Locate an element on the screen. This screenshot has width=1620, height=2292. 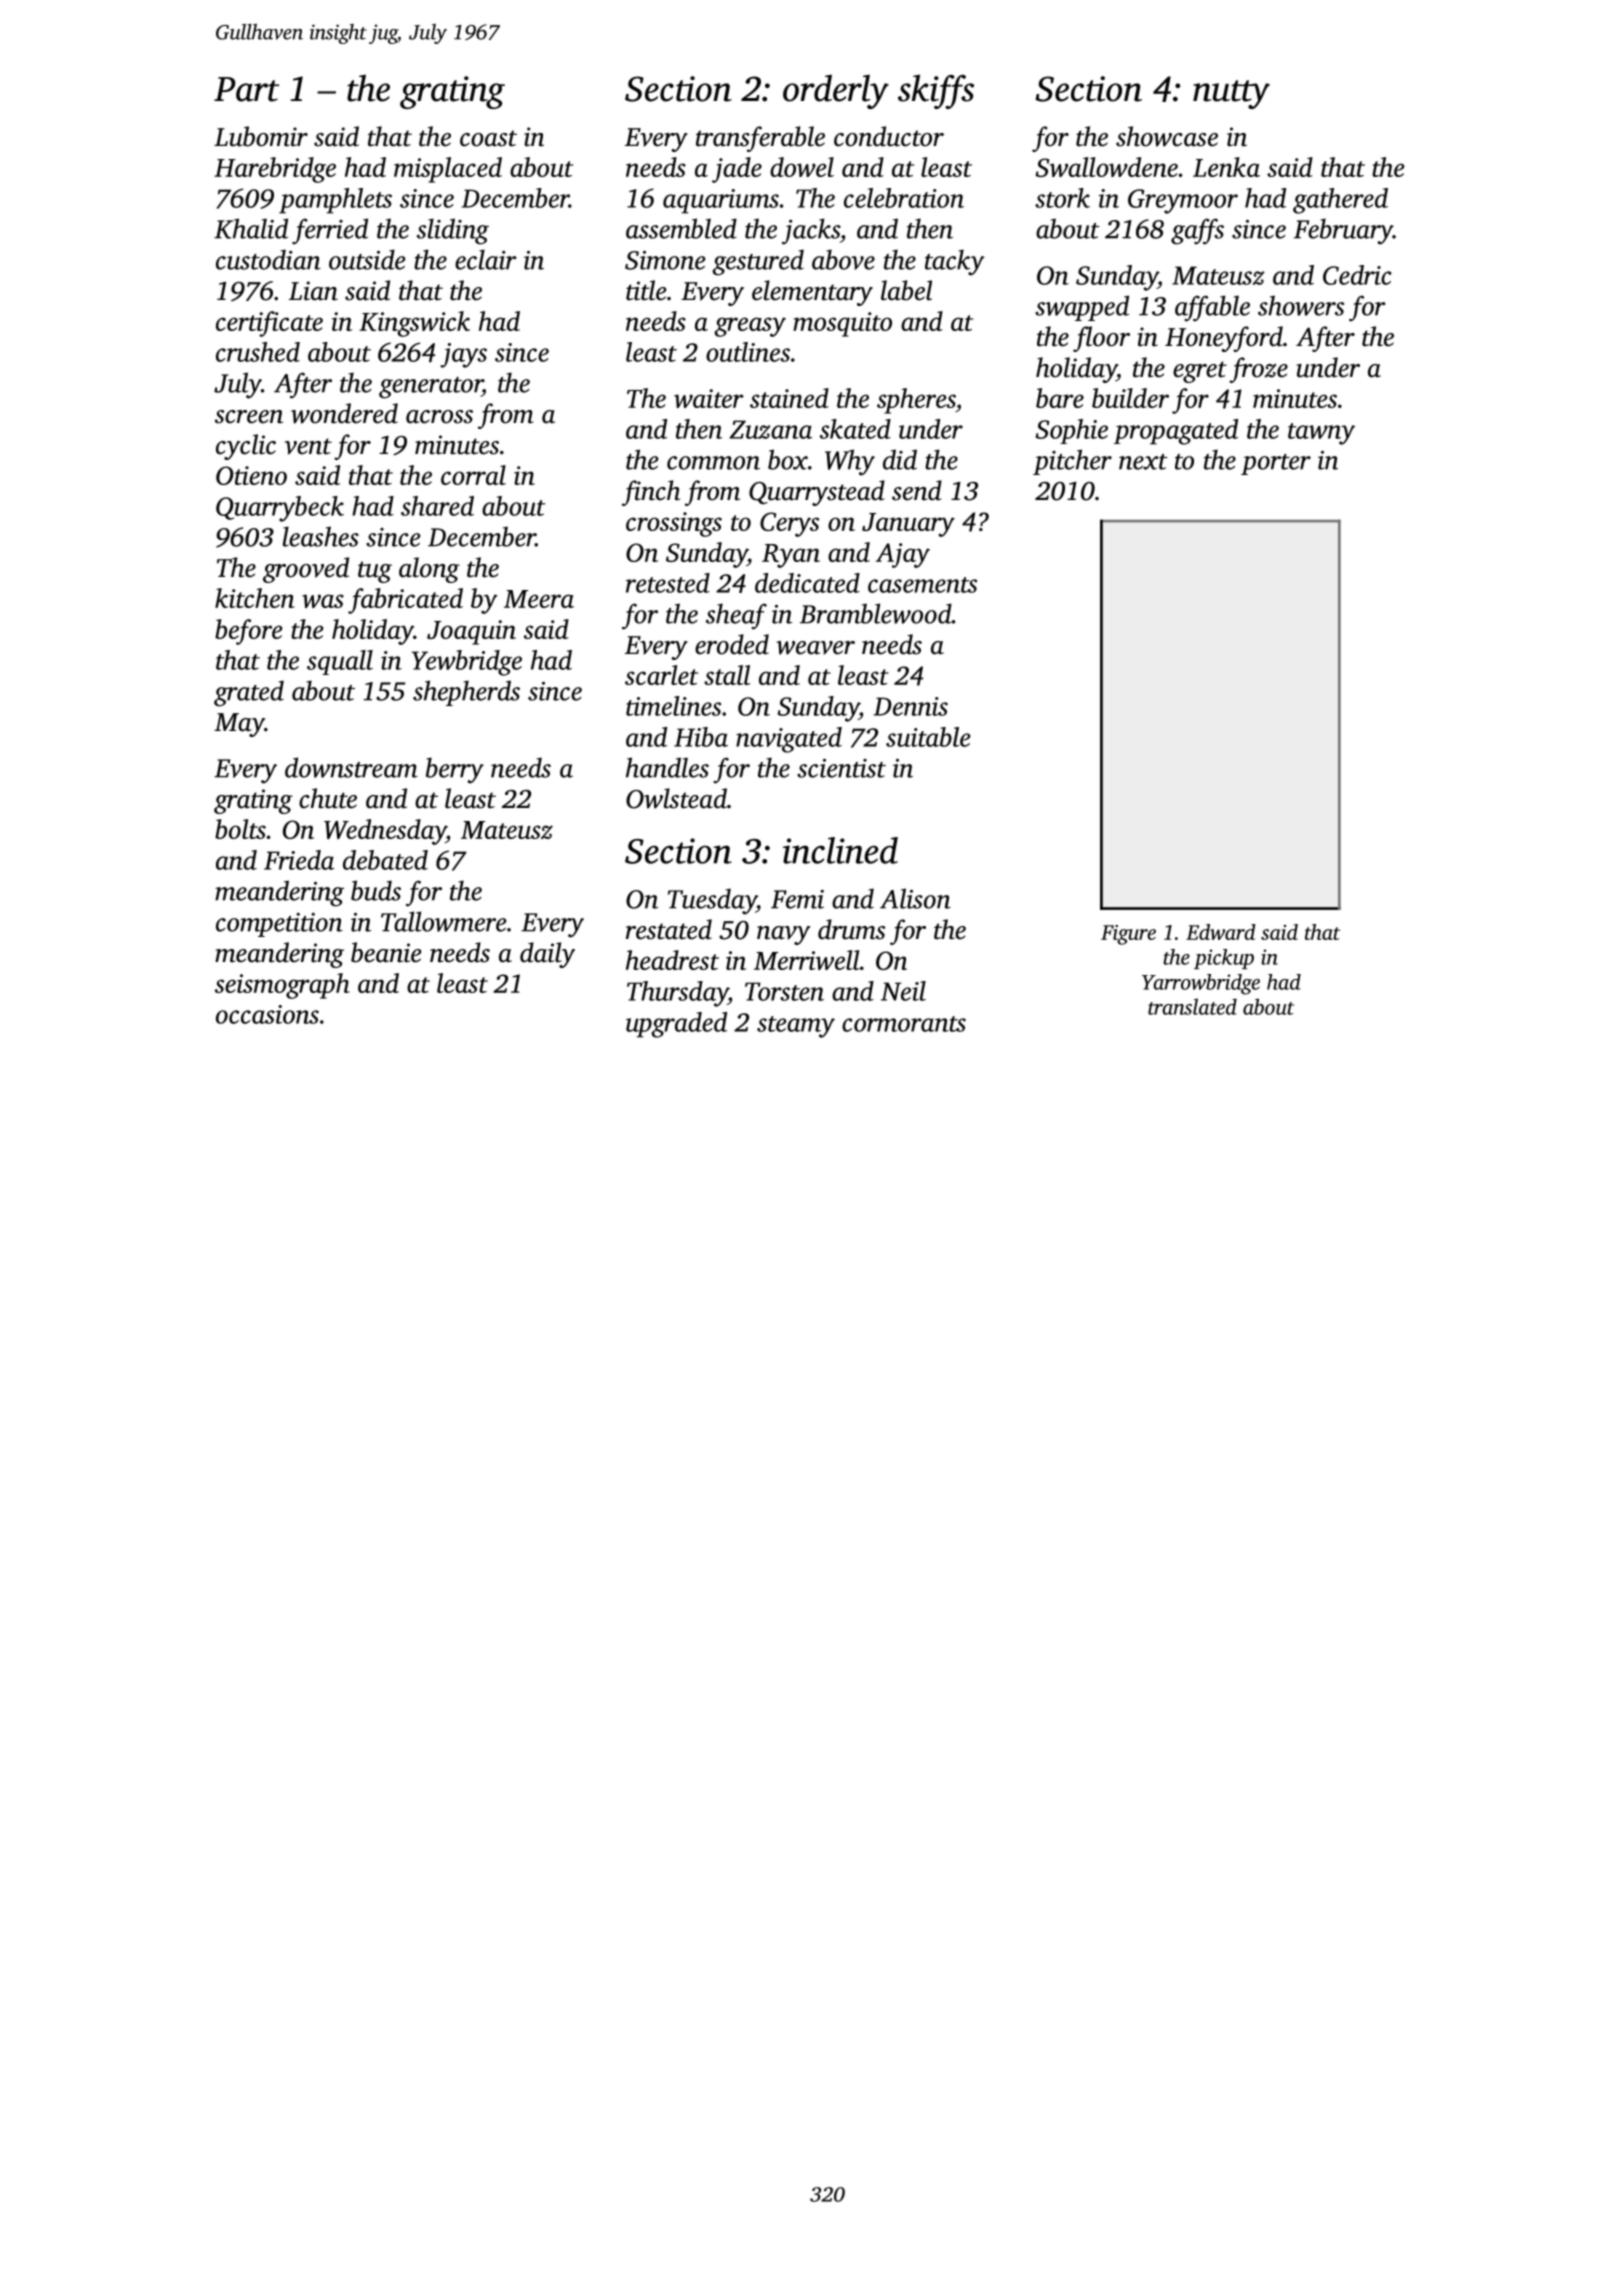
Part is located at coordinates (246, 89).
